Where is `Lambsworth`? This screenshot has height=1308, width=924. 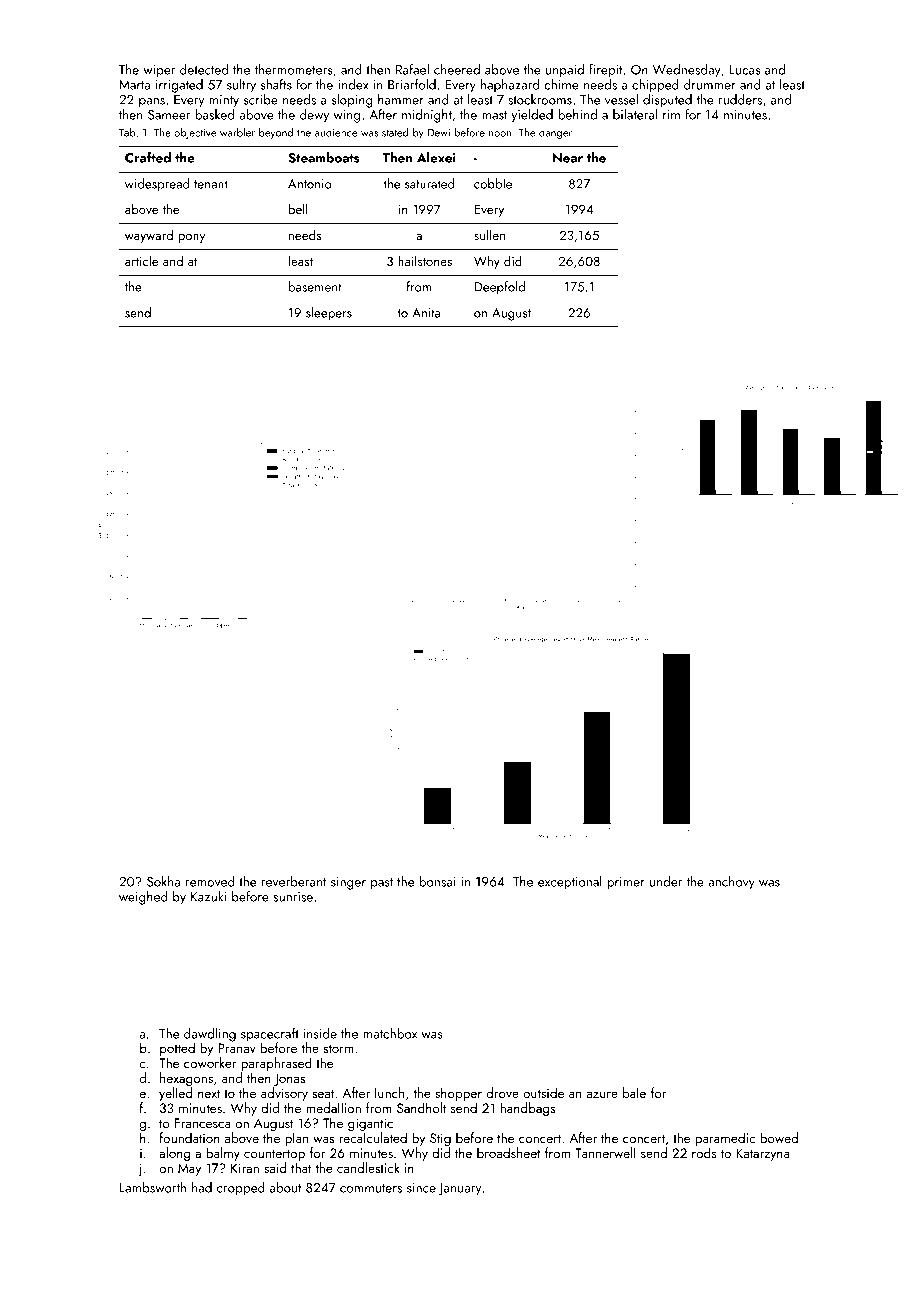 Lambsworth is located at coordinates (153, 1187).
